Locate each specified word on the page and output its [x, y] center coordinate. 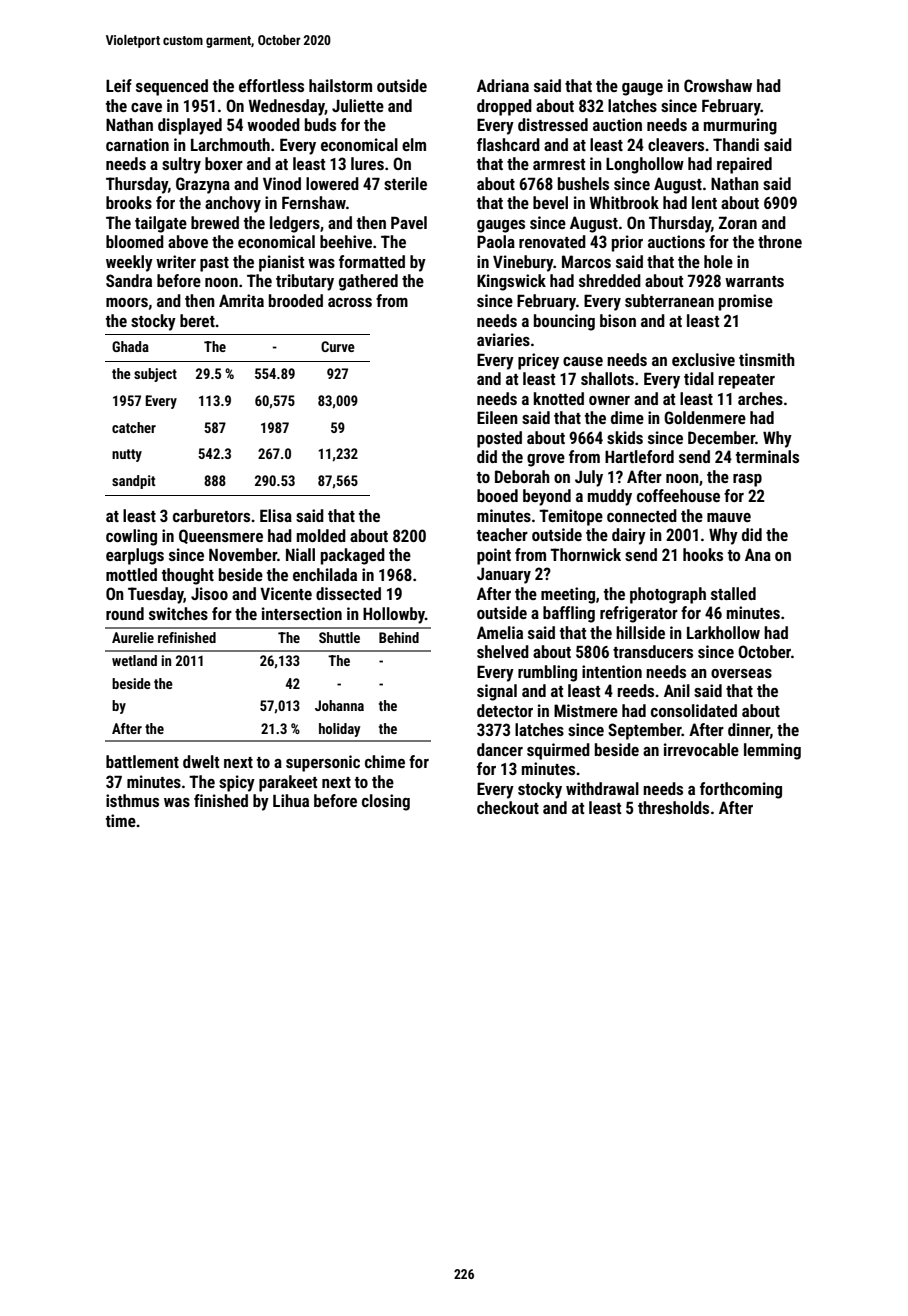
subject [155, 375]
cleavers [676, 144]
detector [505, 710]
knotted [559, 398]
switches [178, 613]
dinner [749, 729]
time [121, 820]
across [350, 302]
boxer [224, 163]
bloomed [135, 241]
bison [618, 320]
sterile [405, 183]
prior [627, 243]
